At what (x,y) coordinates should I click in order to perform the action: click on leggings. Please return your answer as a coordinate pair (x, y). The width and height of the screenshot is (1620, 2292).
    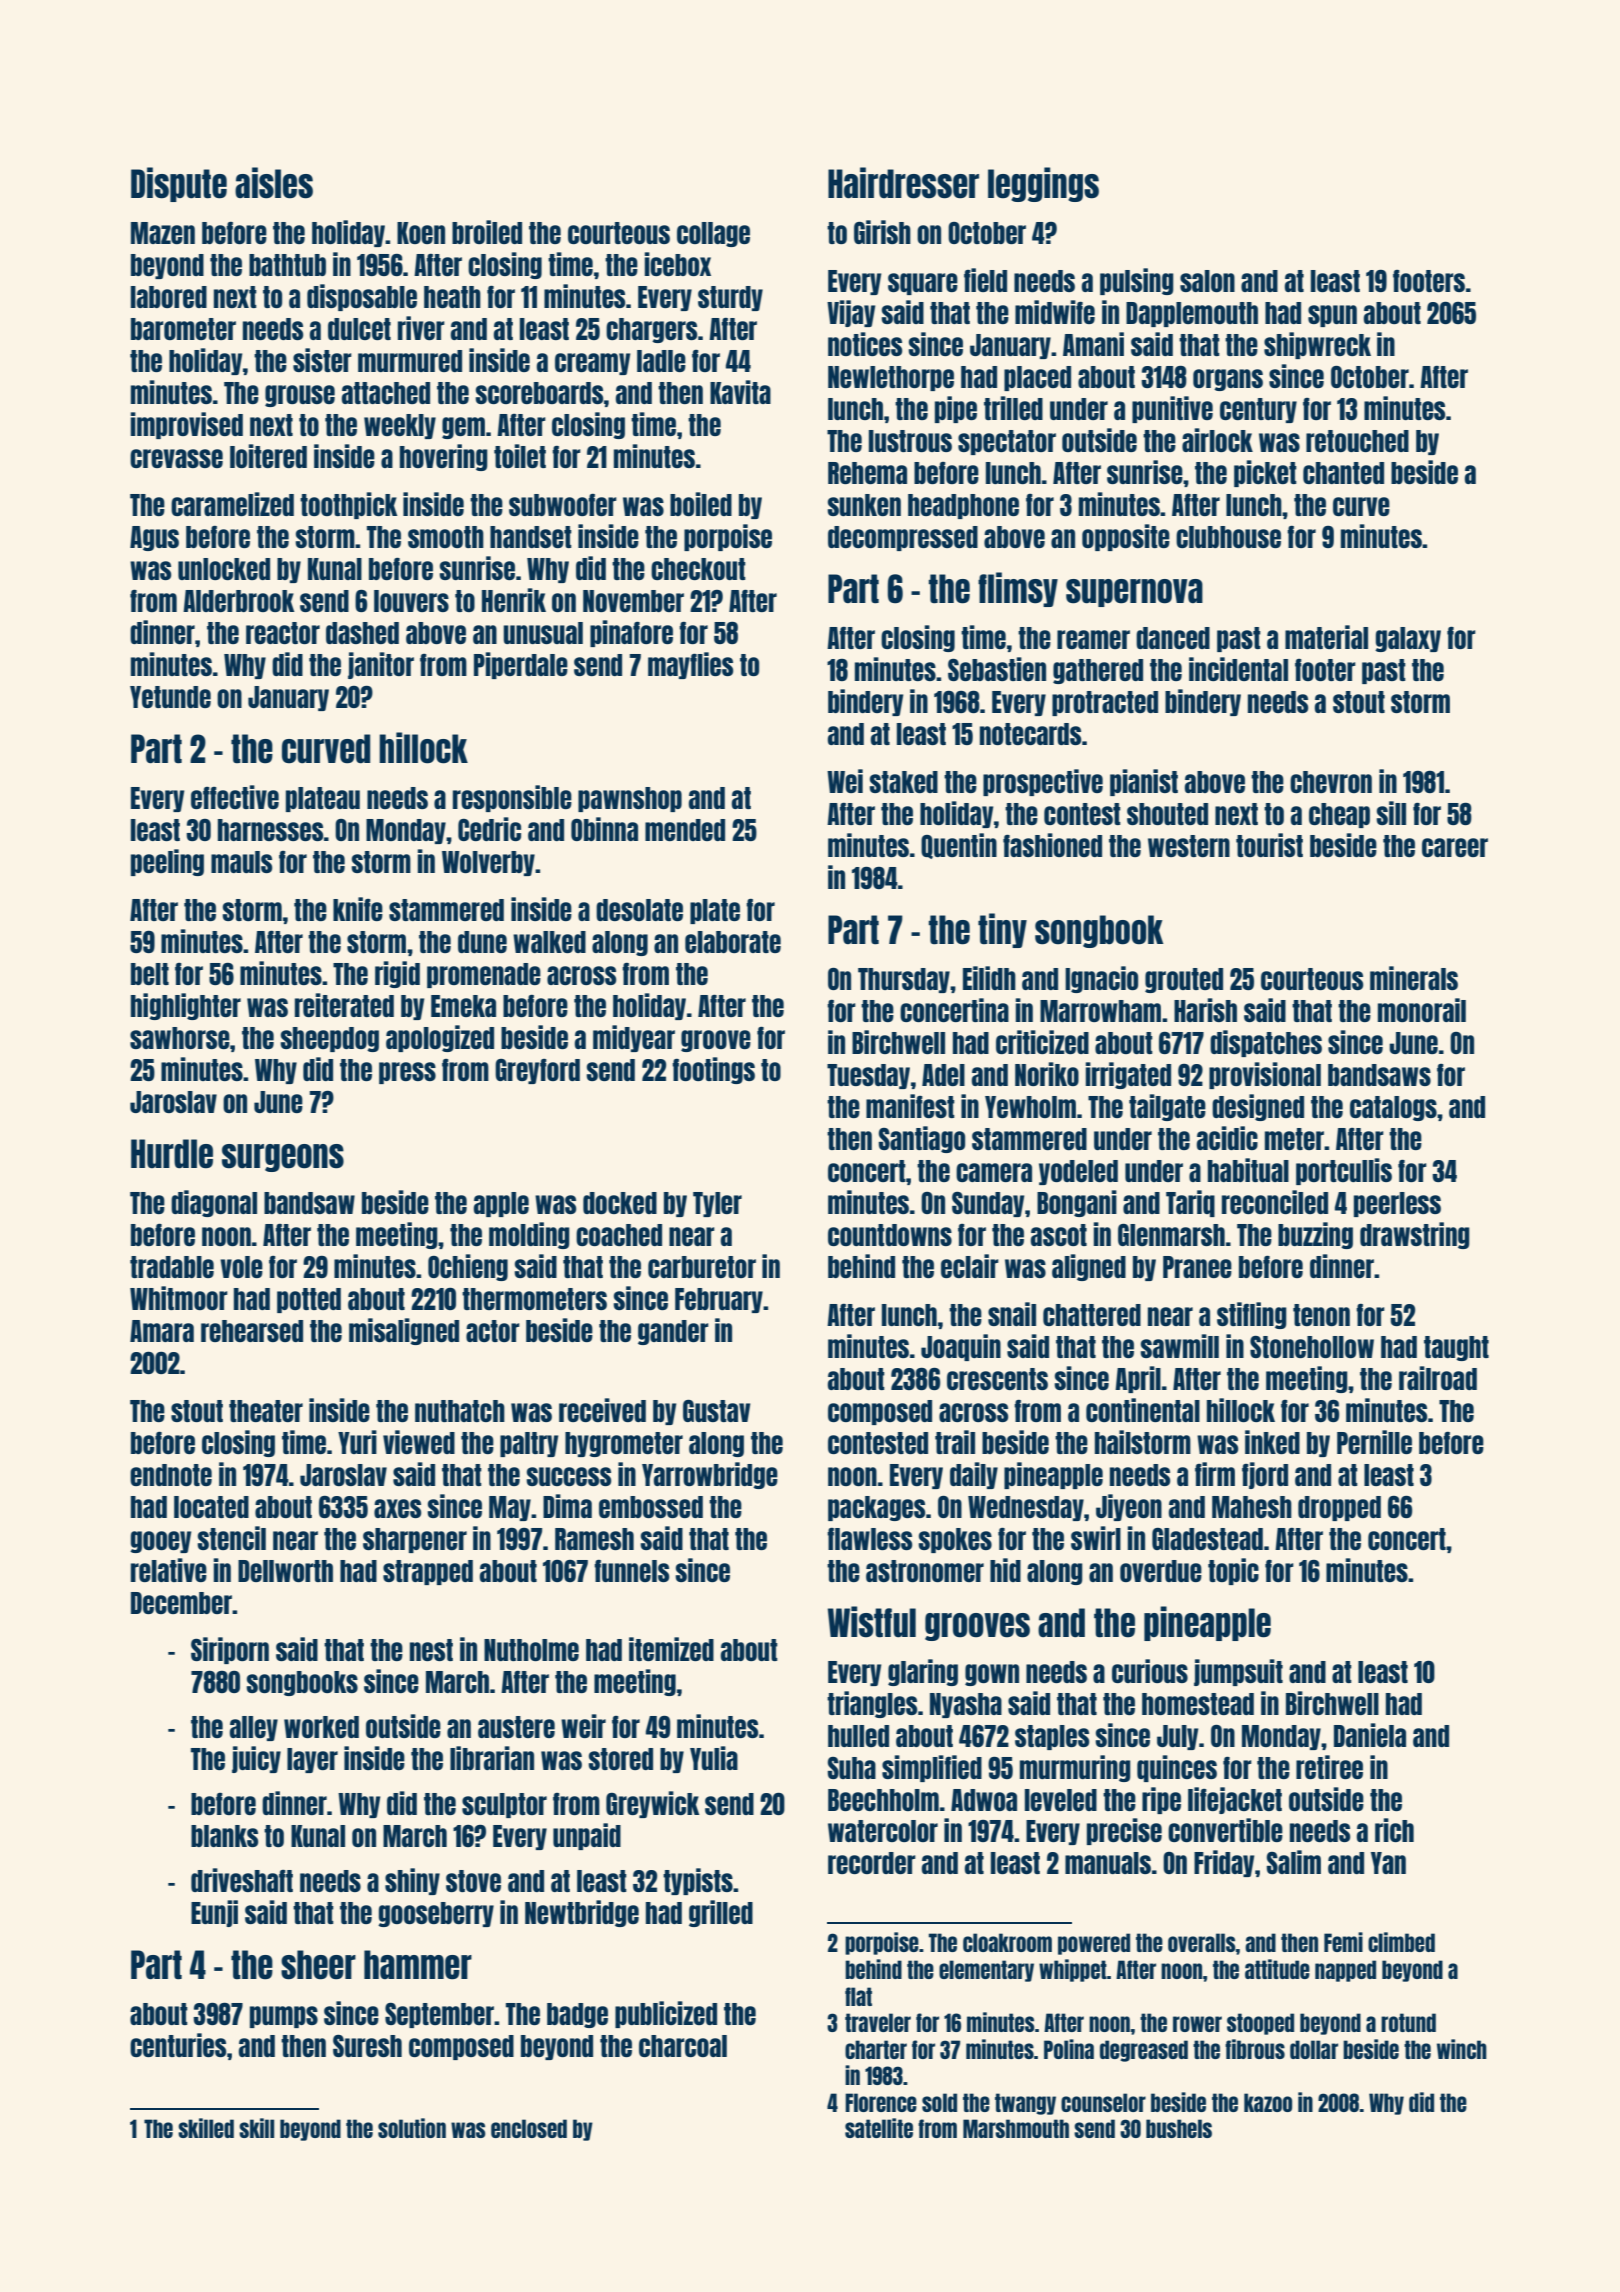
    Looking at the image, I should click on (1043, 184).
